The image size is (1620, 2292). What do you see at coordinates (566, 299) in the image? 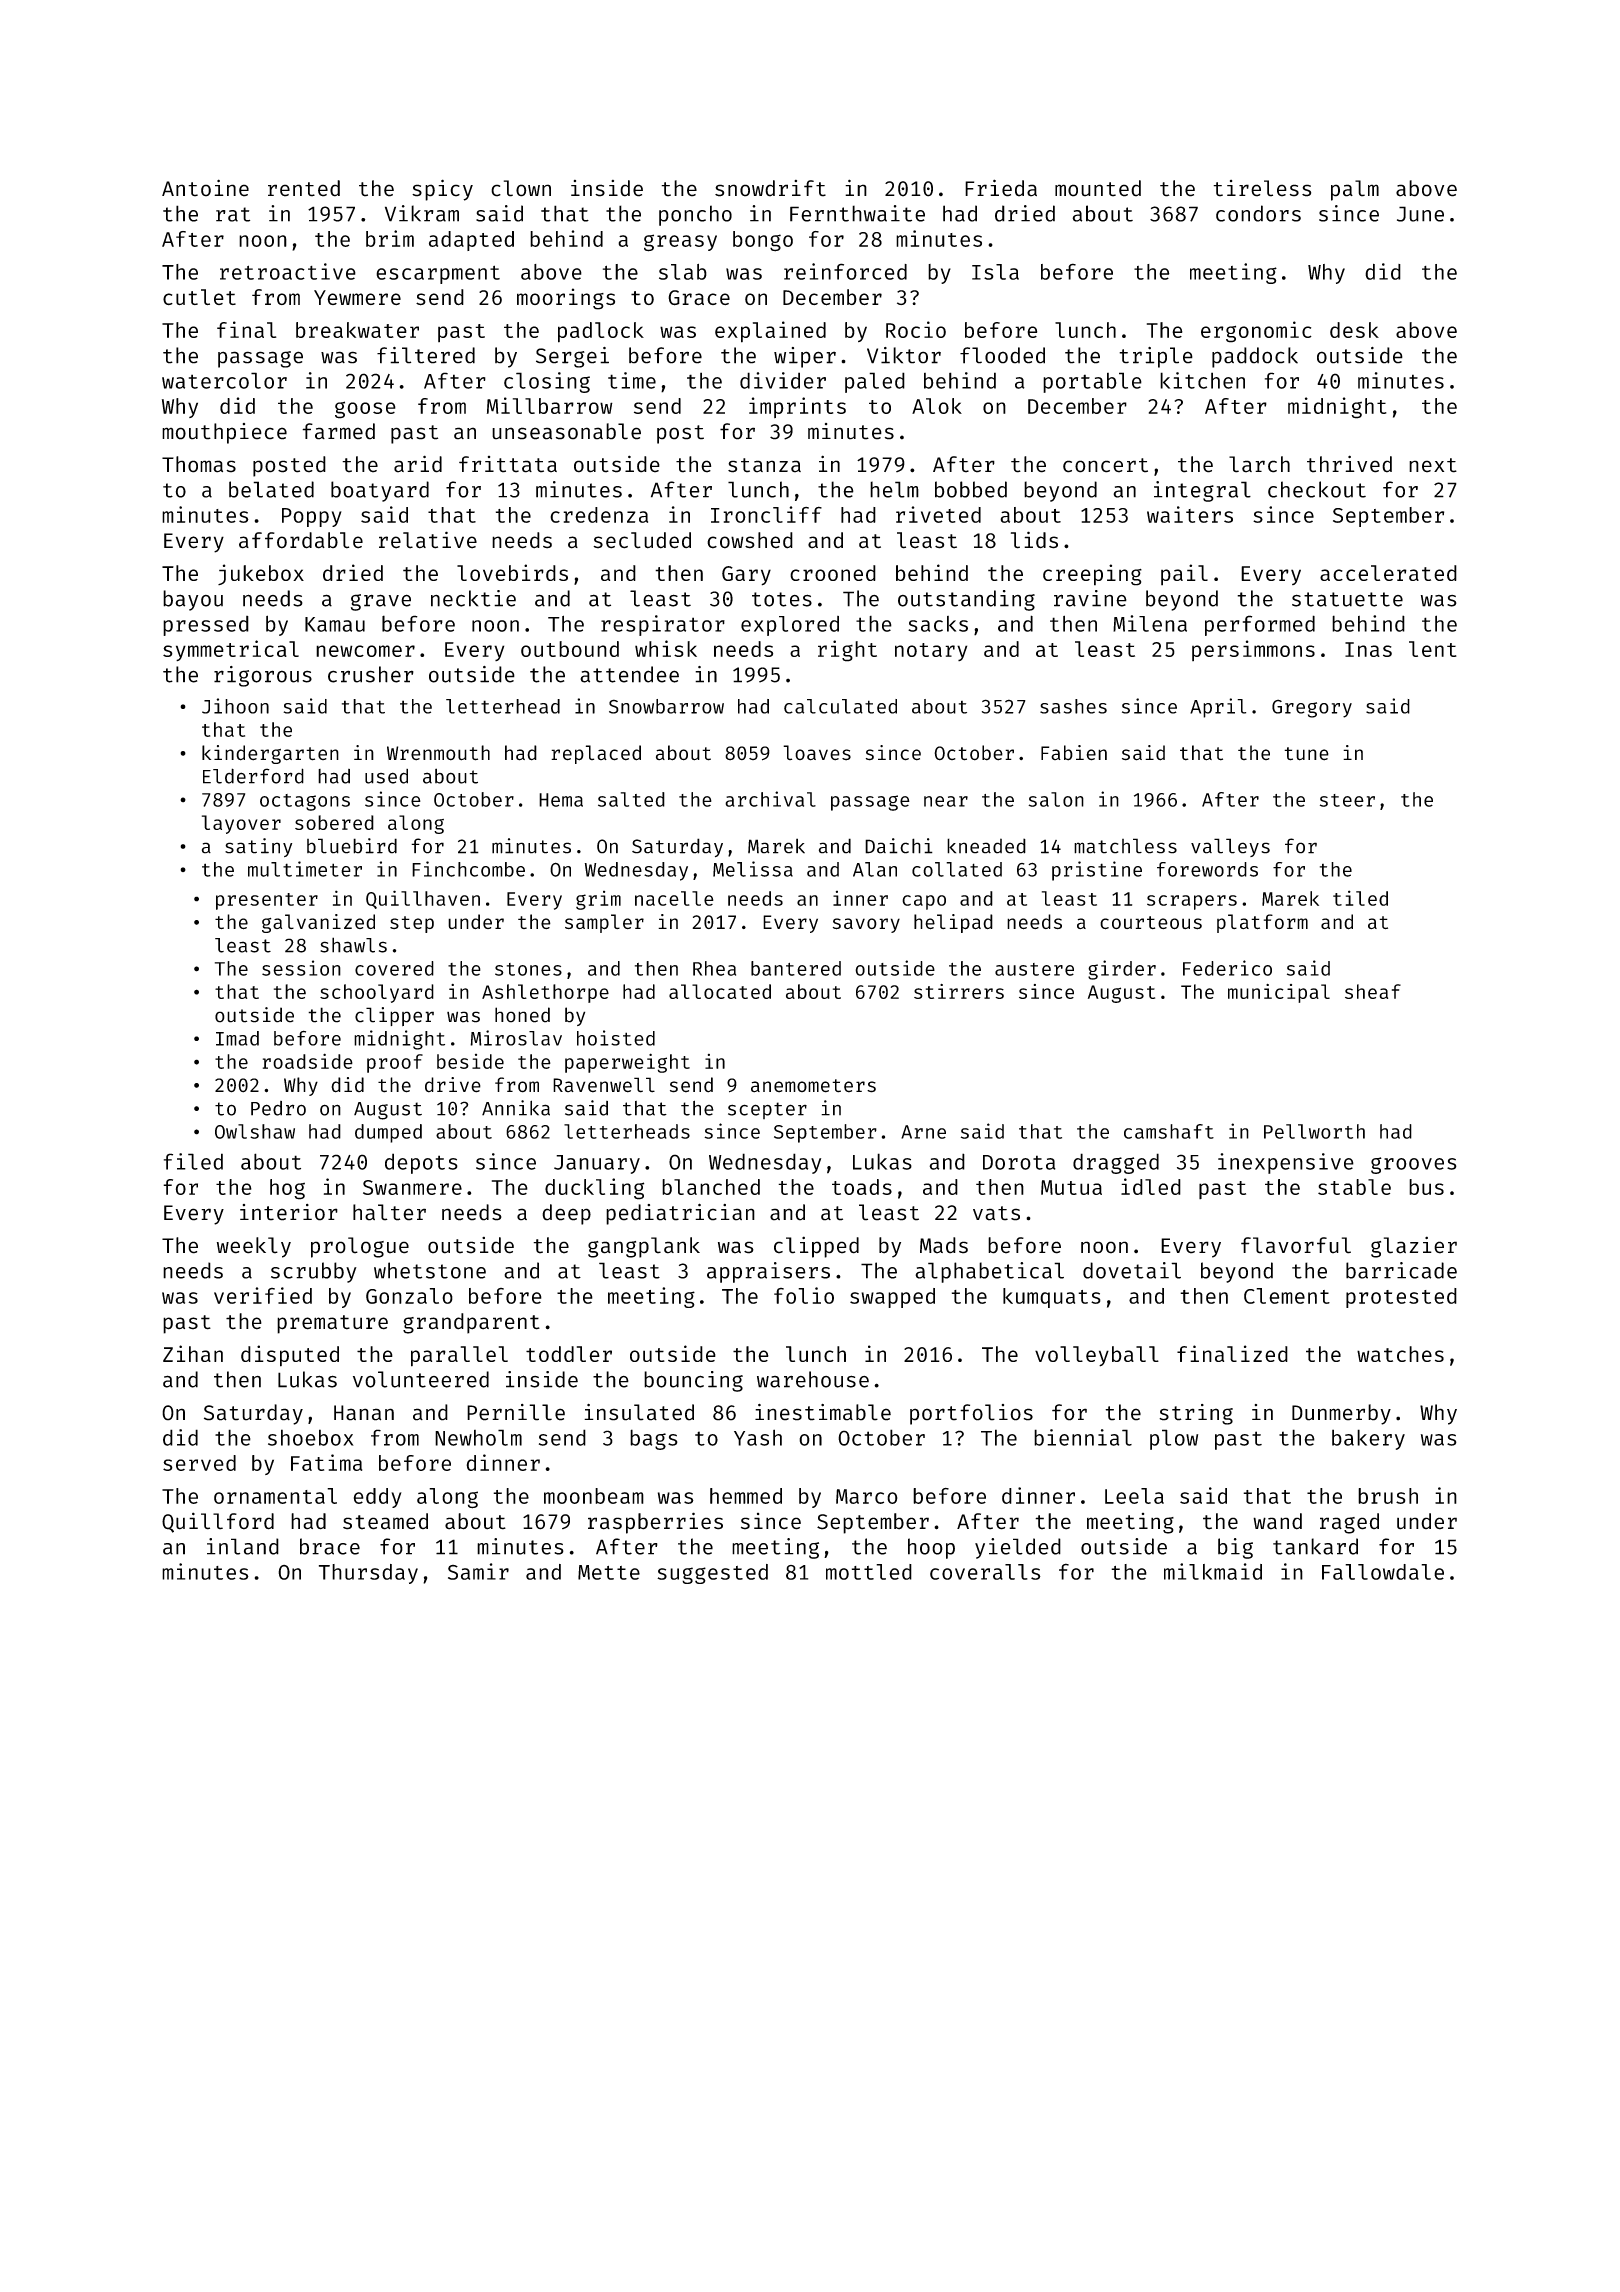
I see `moorings` at bounding box center [566, 299].
